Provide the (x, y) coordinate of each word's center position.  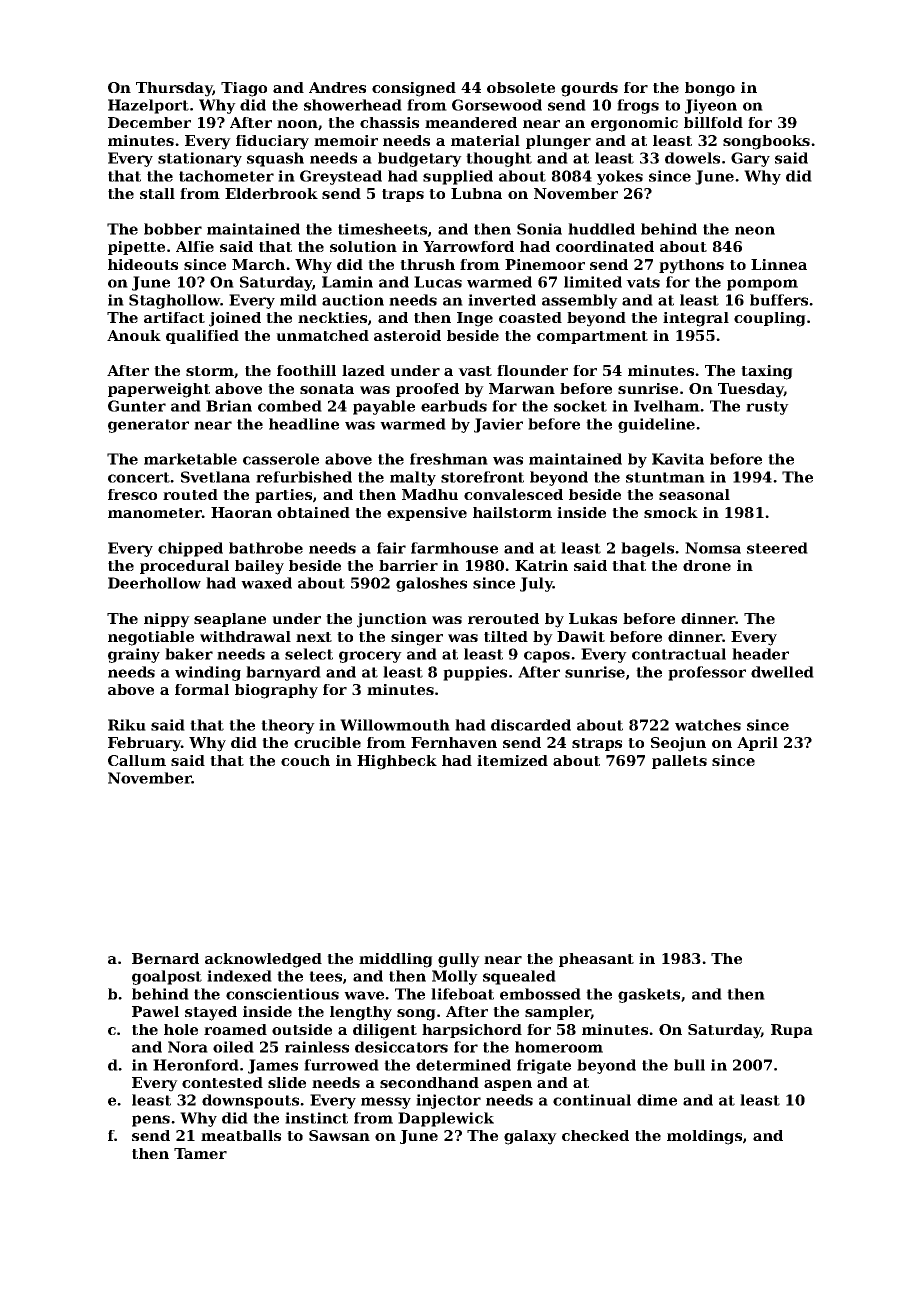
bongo (710, 89)
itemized (512, 760)
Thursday (174, 89)
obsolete (521, 87)
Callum (137, 760)
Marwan (522, 388)
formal (202, 689)
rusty (767, 408)
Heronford (196, 1065)
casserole (281, 459)
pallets (679, 762)
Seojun (678, 744)
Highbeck (397, 762)
